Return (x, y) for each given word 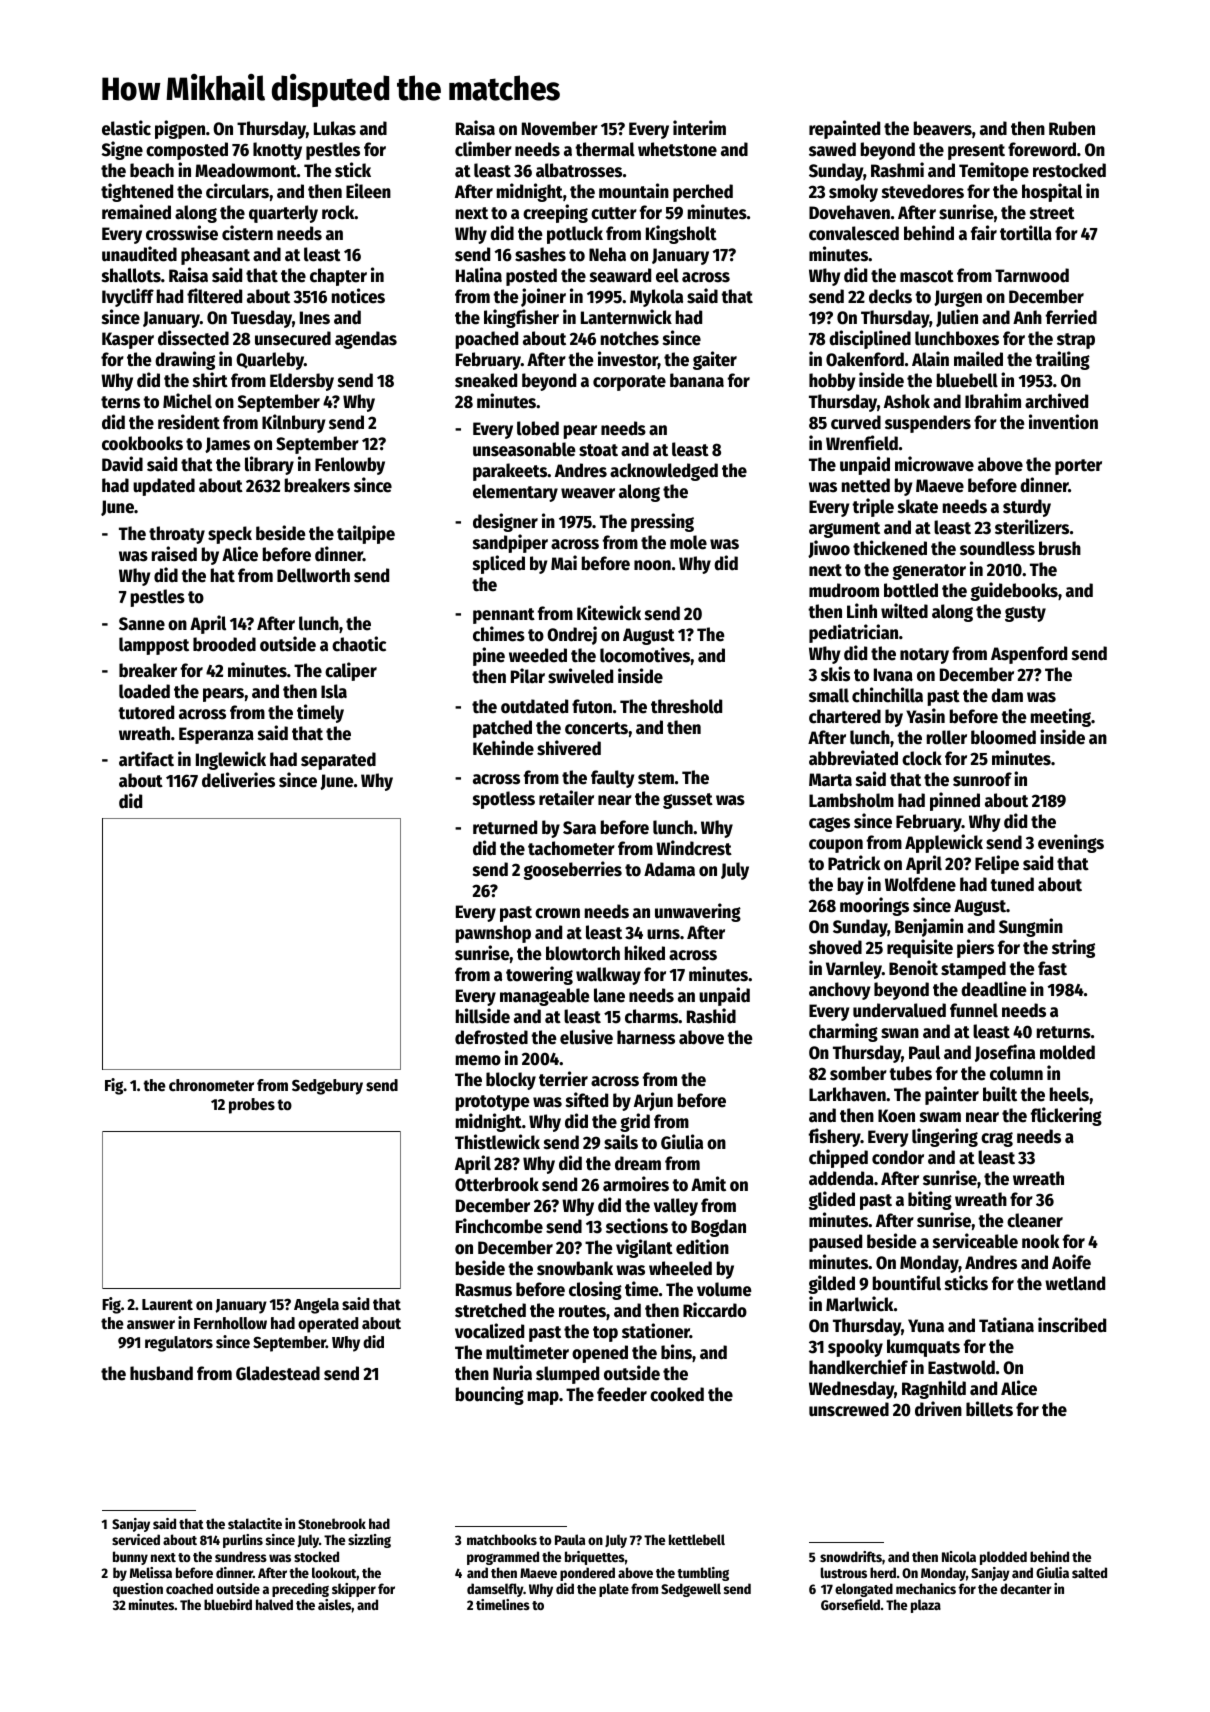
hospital (1052, 192)
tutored (146, 712)
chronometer (211, 1085)
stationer (656, 1331)
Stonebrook (332, 1523)
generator (929, 572)
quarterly (283, 214)
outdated (534, 706)
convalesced (854, 233)
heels (1069, 1094)
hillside (483, 1016)
